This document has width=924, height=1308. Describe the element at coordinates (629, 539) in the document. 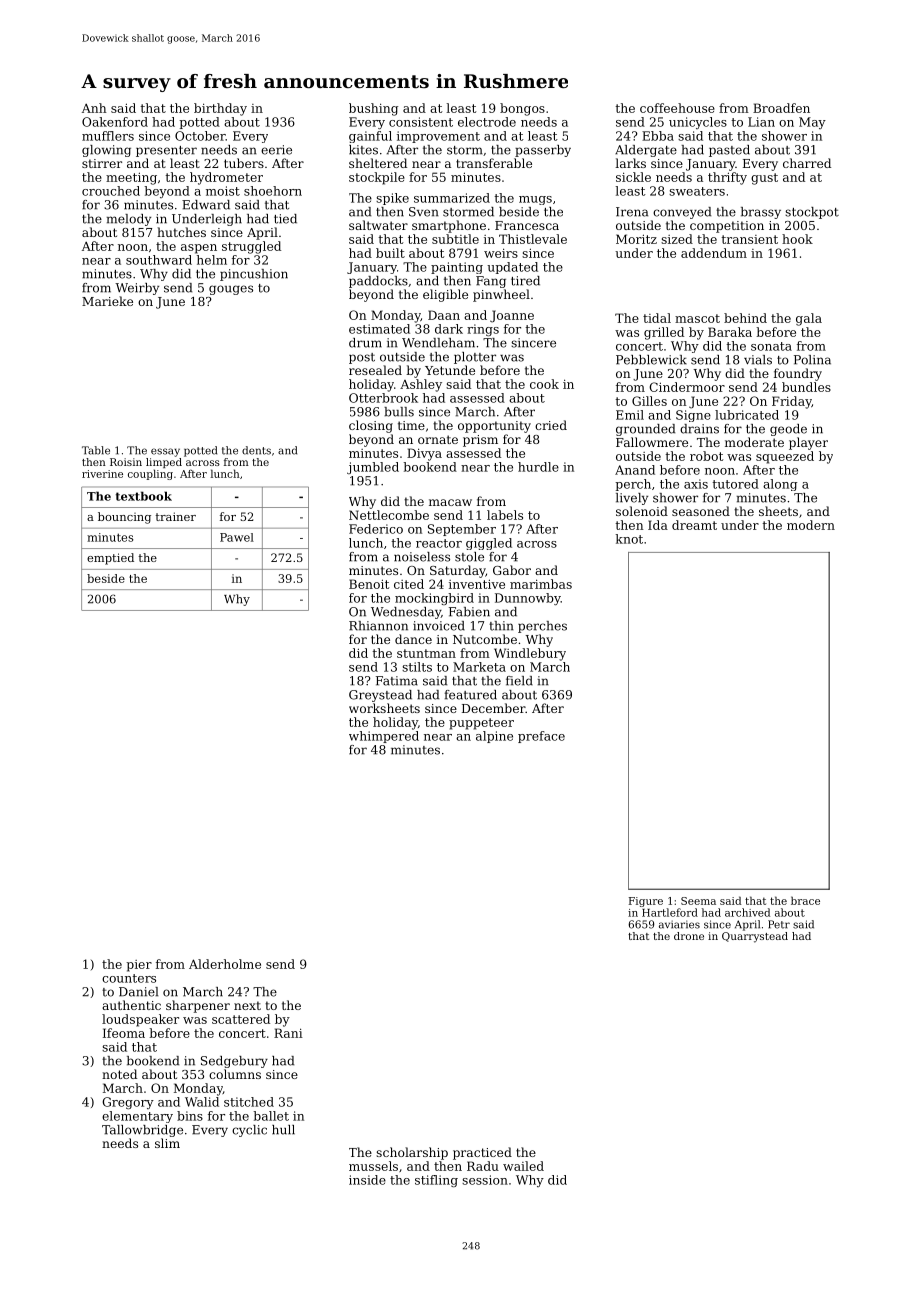

I see `knot` at that location.
